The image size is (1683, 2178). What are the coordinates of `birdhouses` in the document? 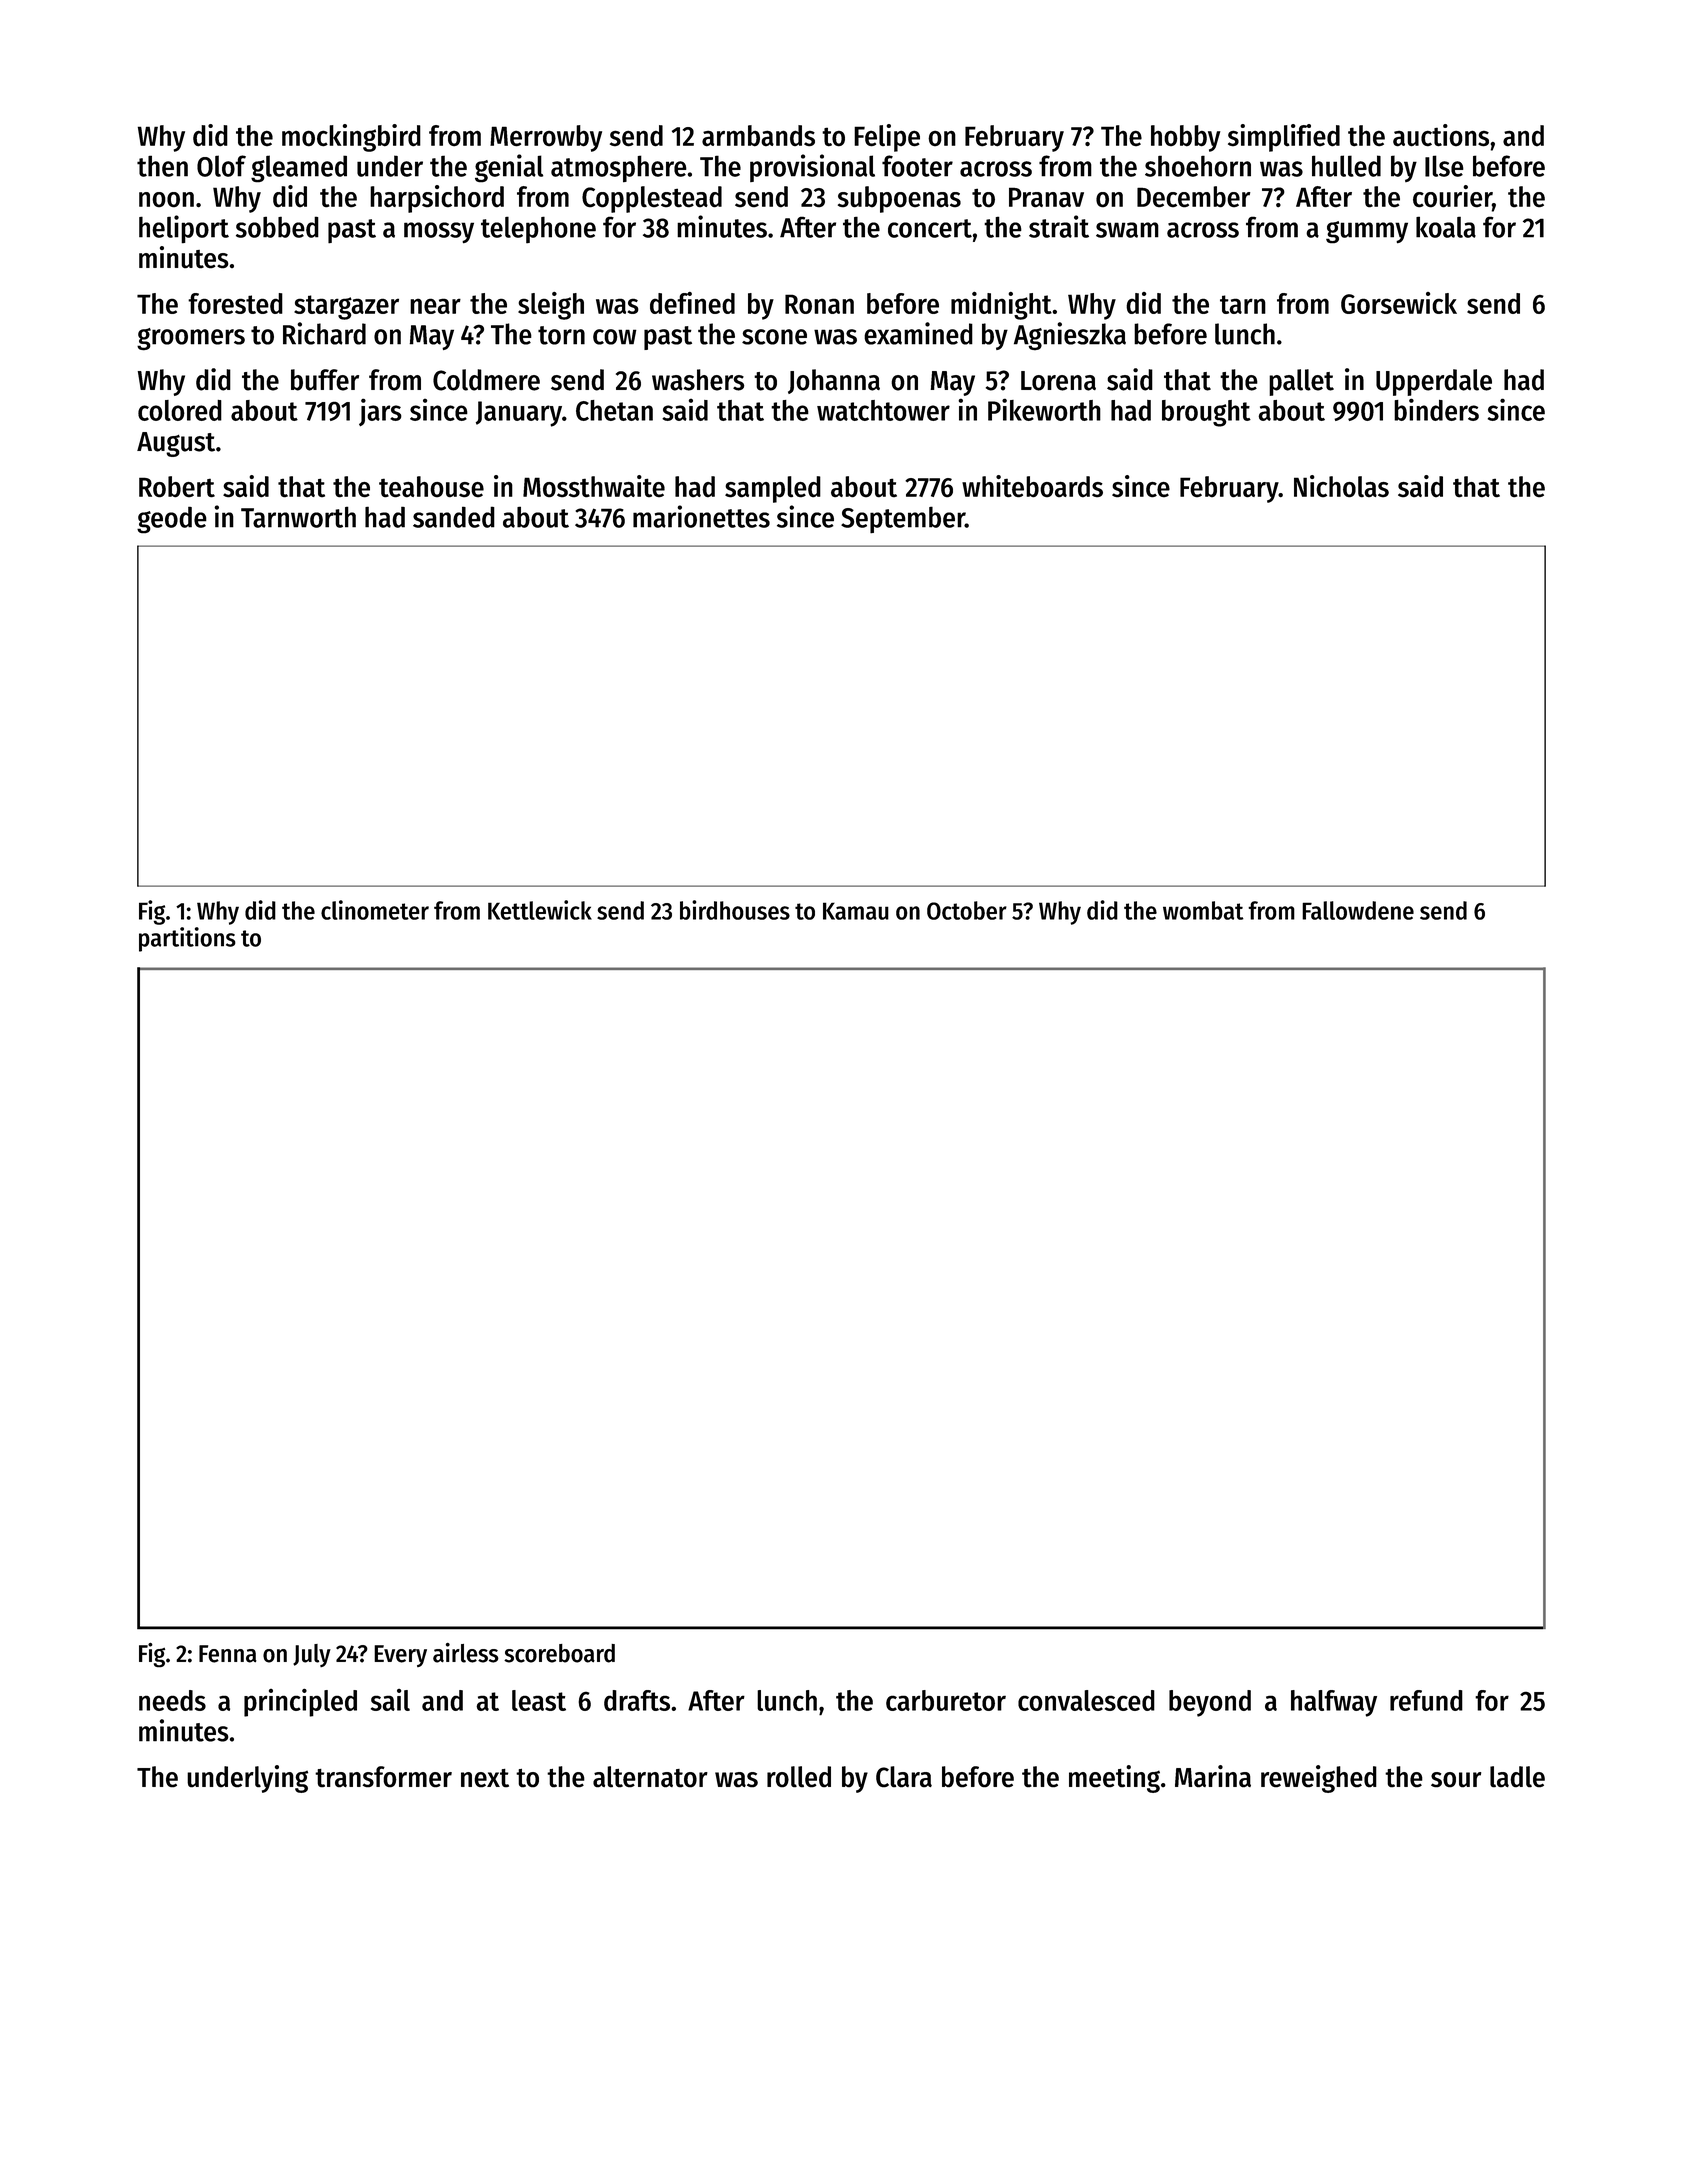 It's located at (735, 910).
